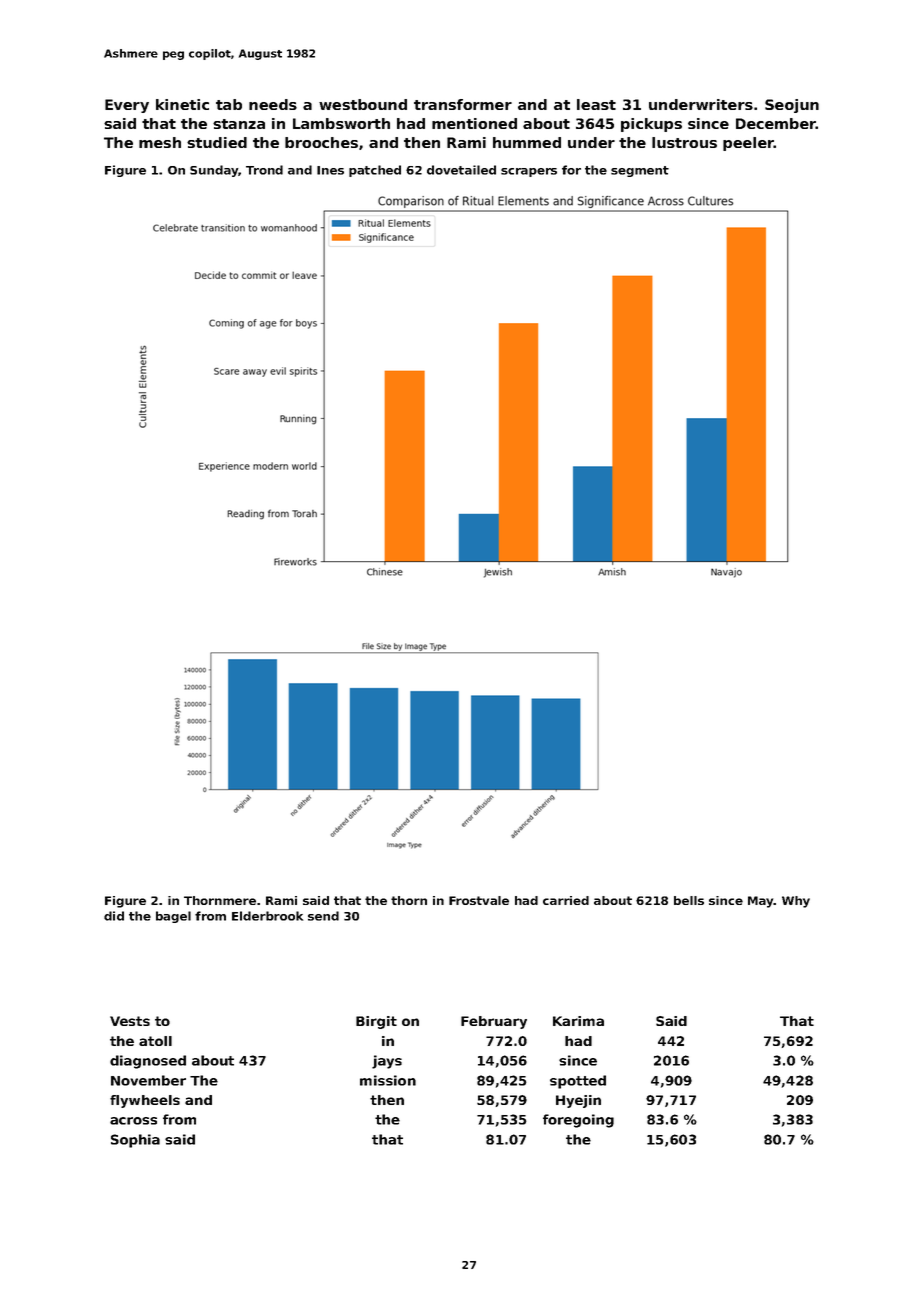 The image size is (924, 1308). What do you see at coordinates (323, 916) in the screenshot?
I see `send` at bounding box center [323, 916].
